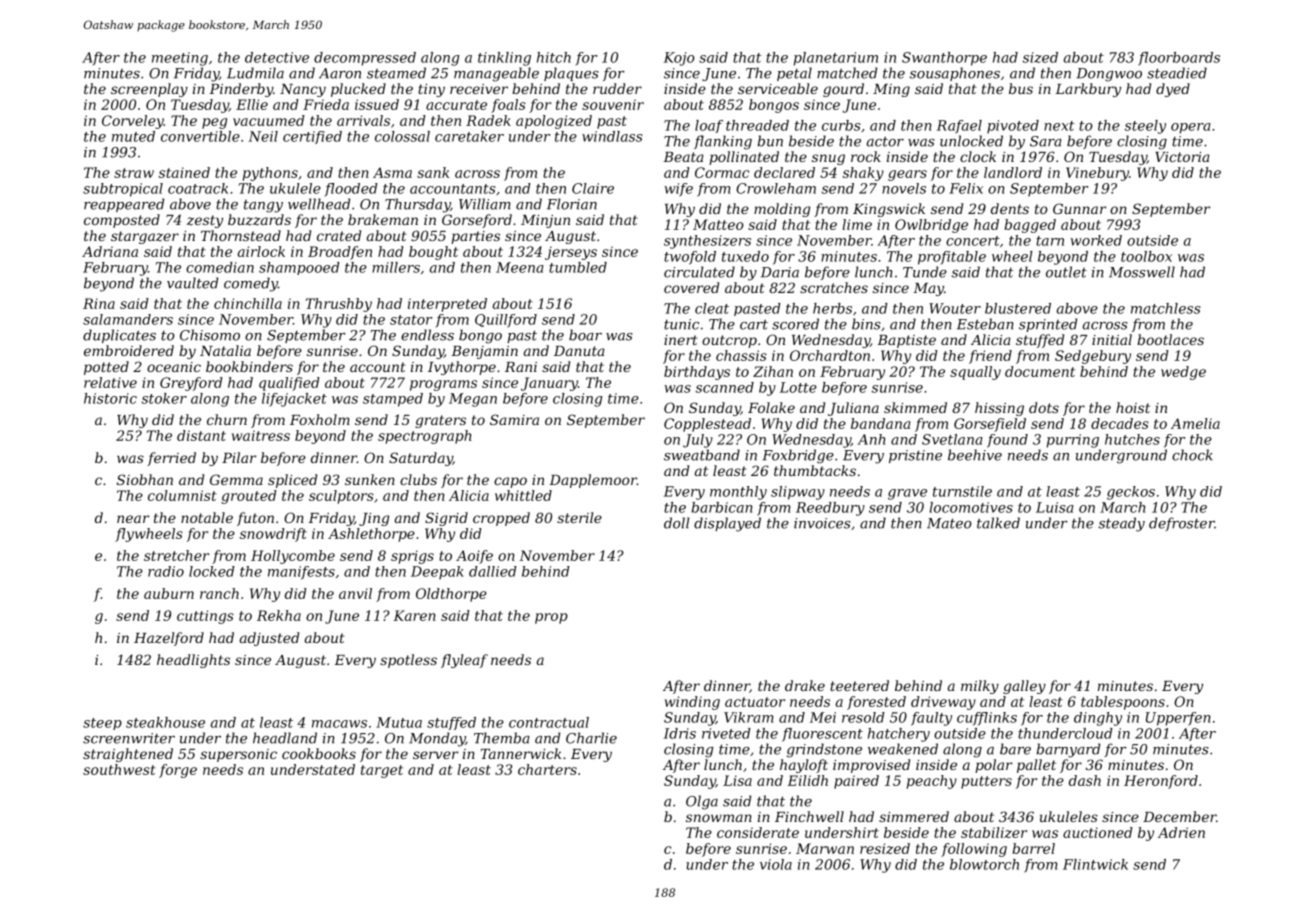 Image resolution: width=1308 pixels, height=924 pixels. What do you see at coordinates (178, 771) in the page?
I see `forge` at bounding box center [178, 771].
